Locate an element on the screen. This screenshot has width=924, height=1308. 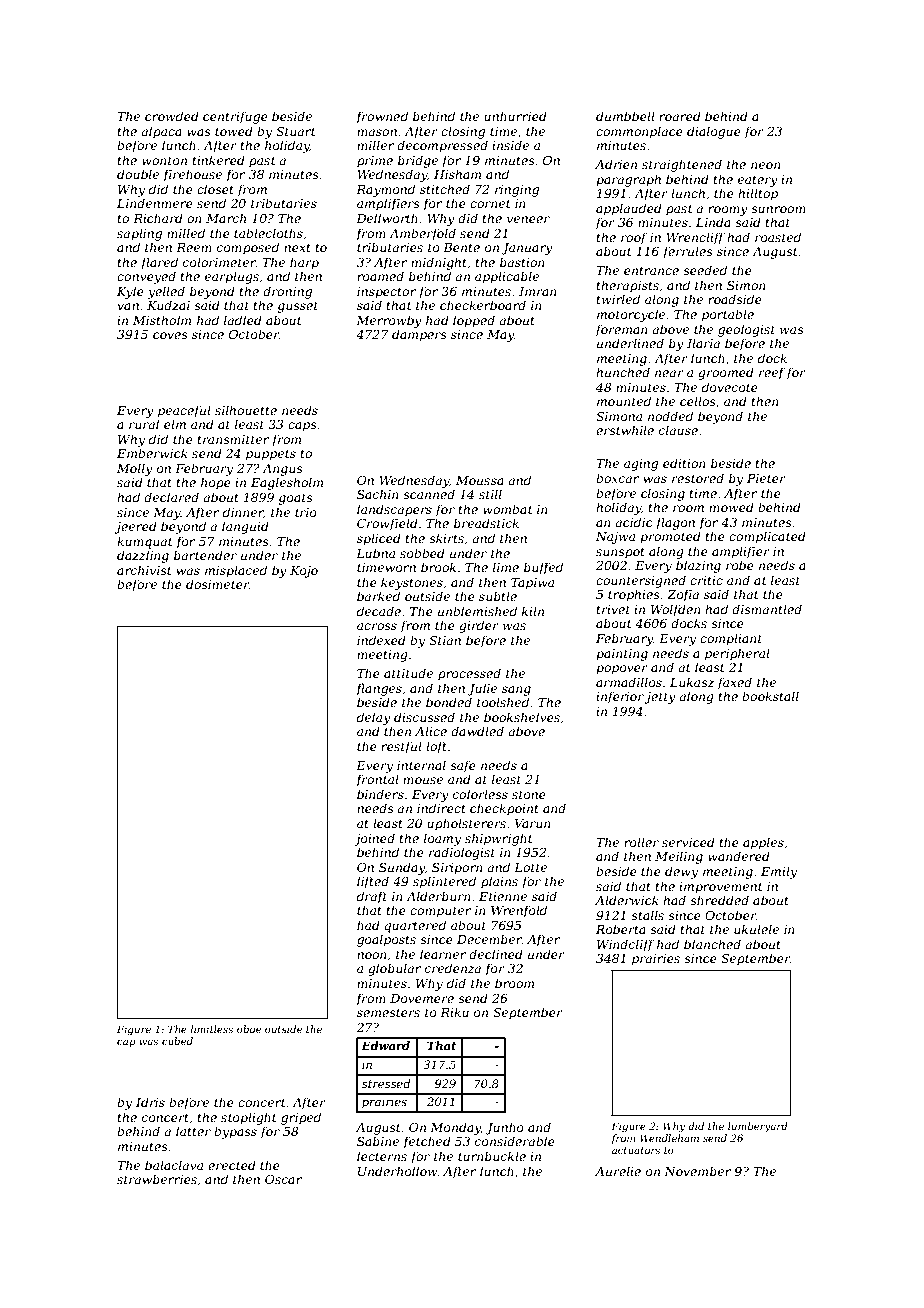
Etienne is located at coordinates (503, 896).
